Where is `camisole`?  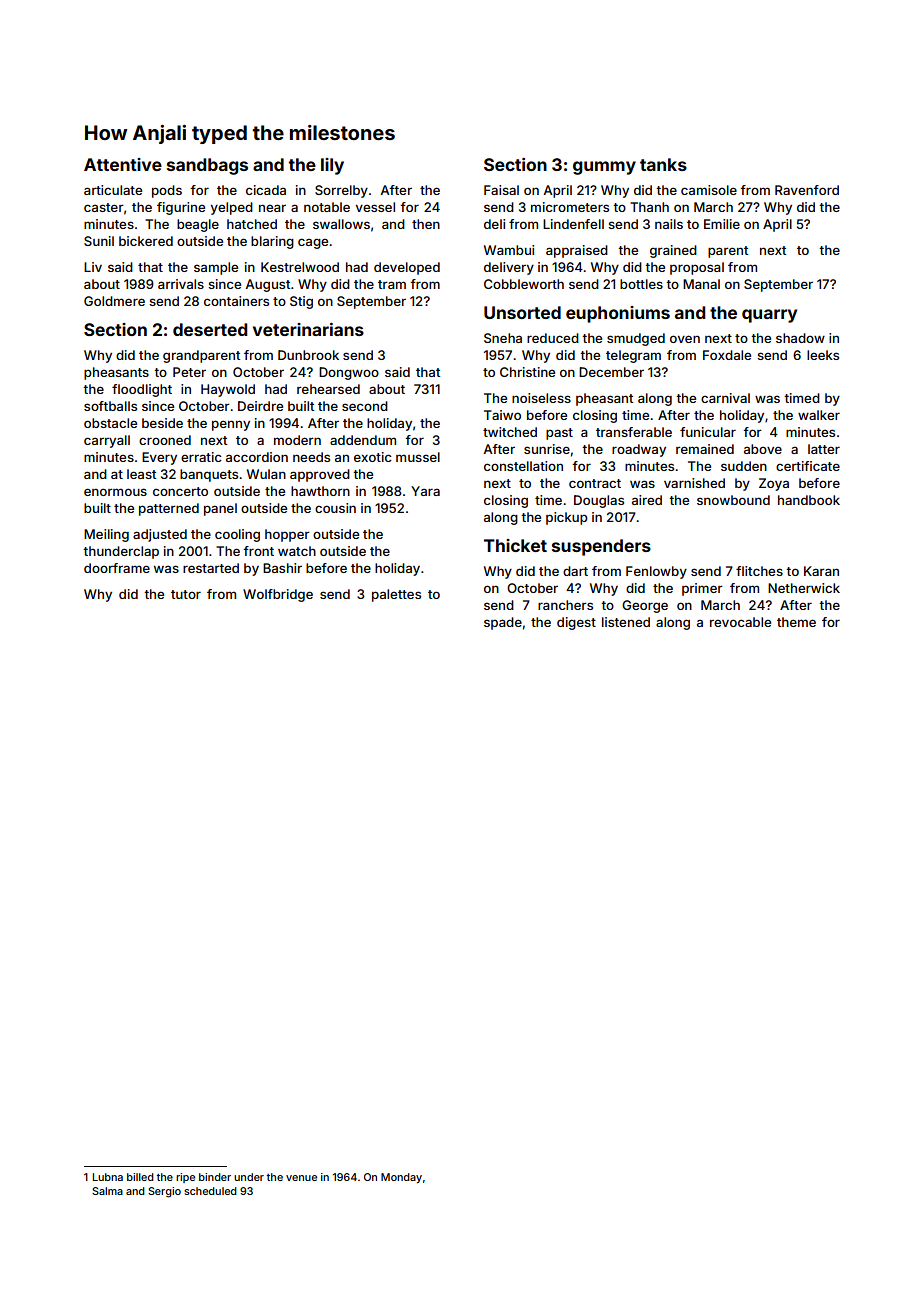 camisole is located at coordinates (709, 190).
